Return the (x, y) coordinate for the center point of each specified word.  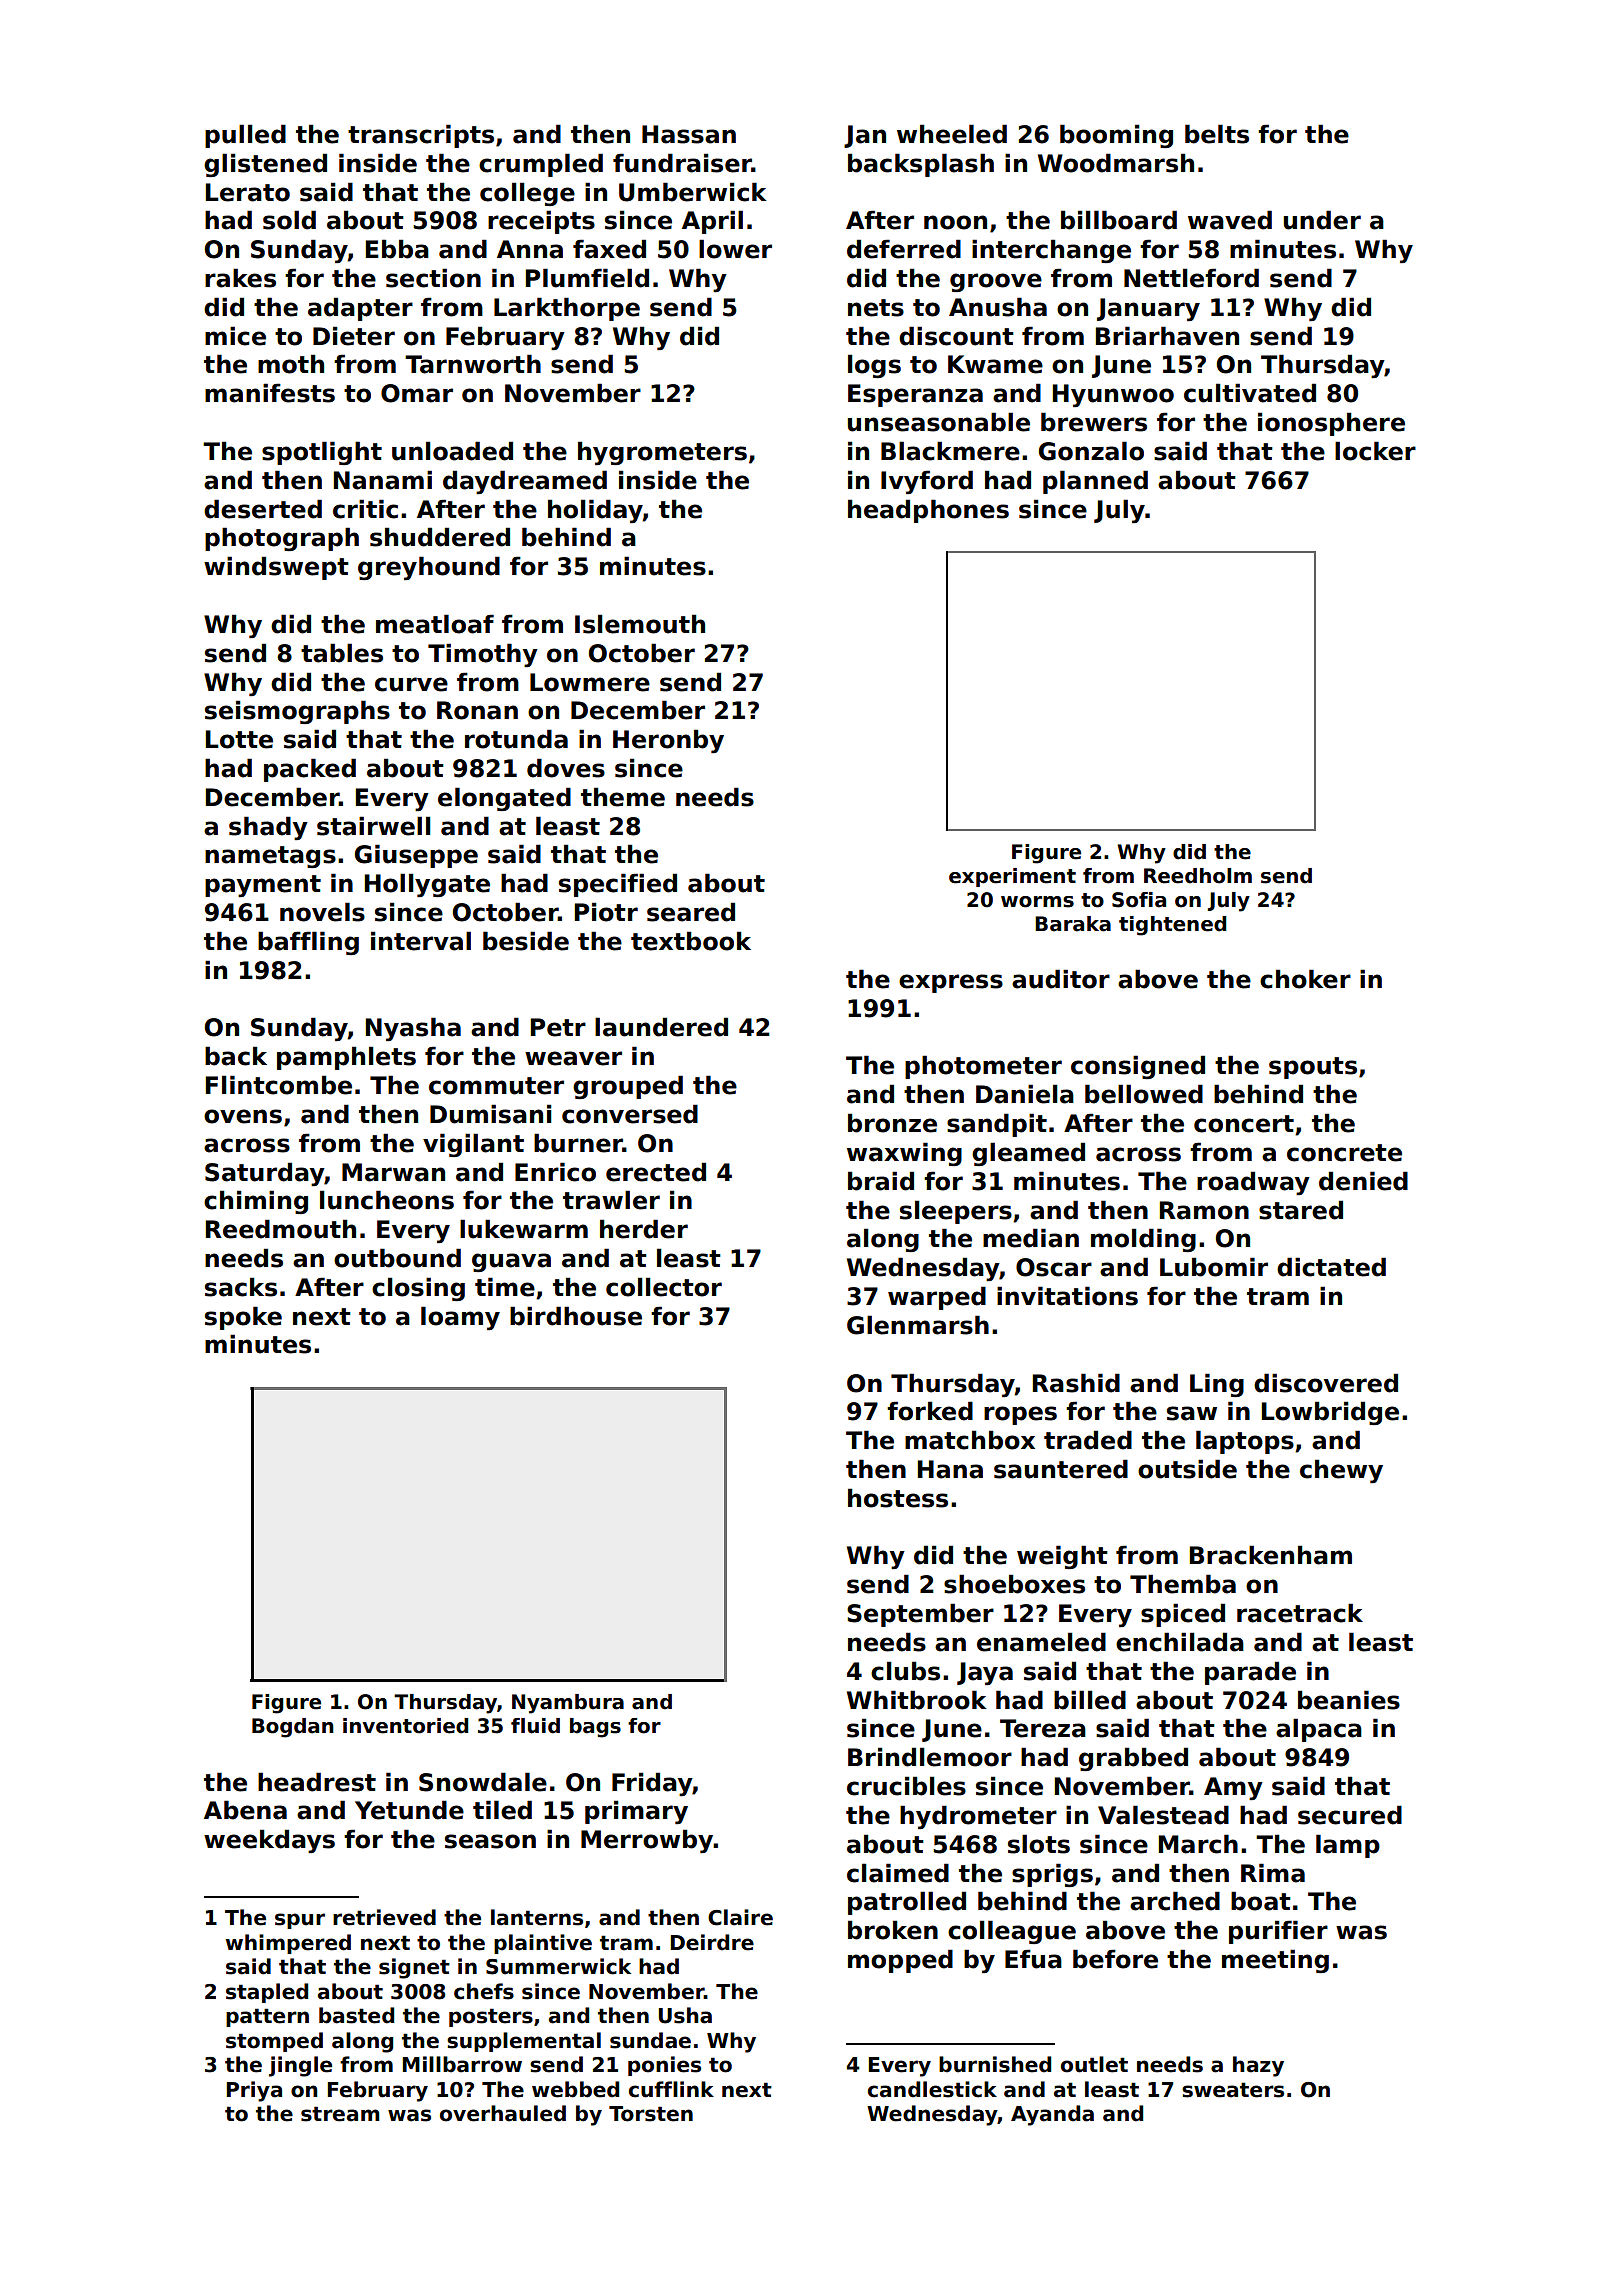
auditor (1061, 979)
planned (1095, 482)
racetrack (1300, 1613)
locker (1375, 451)
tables (342, 653)
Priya (254, 2091)
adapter (360, 309)
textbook (691, 941)
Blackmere (950, 451)
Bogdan (293, 1728)
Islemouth (640, 624)
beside (526, 941)
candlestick (932, 2089)
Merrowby (647, 1841)
